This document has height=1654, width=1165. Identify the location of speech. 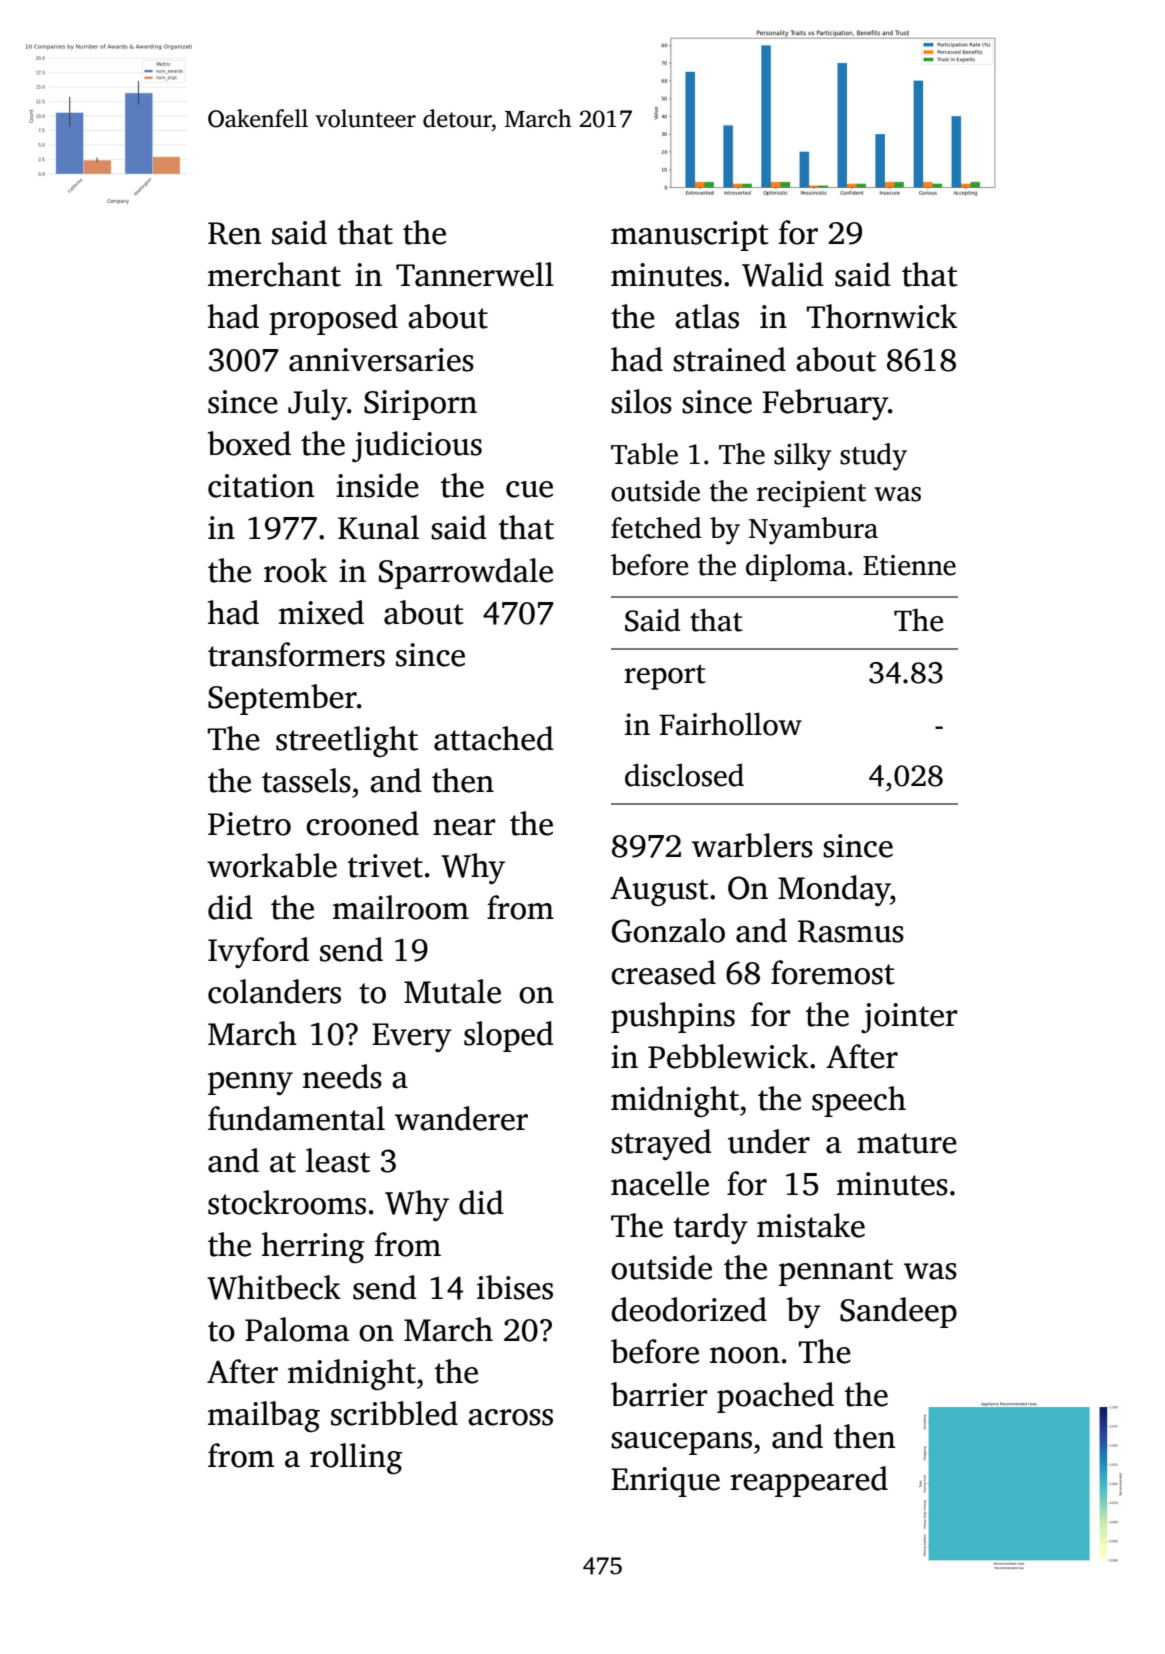
(859, 1101).
